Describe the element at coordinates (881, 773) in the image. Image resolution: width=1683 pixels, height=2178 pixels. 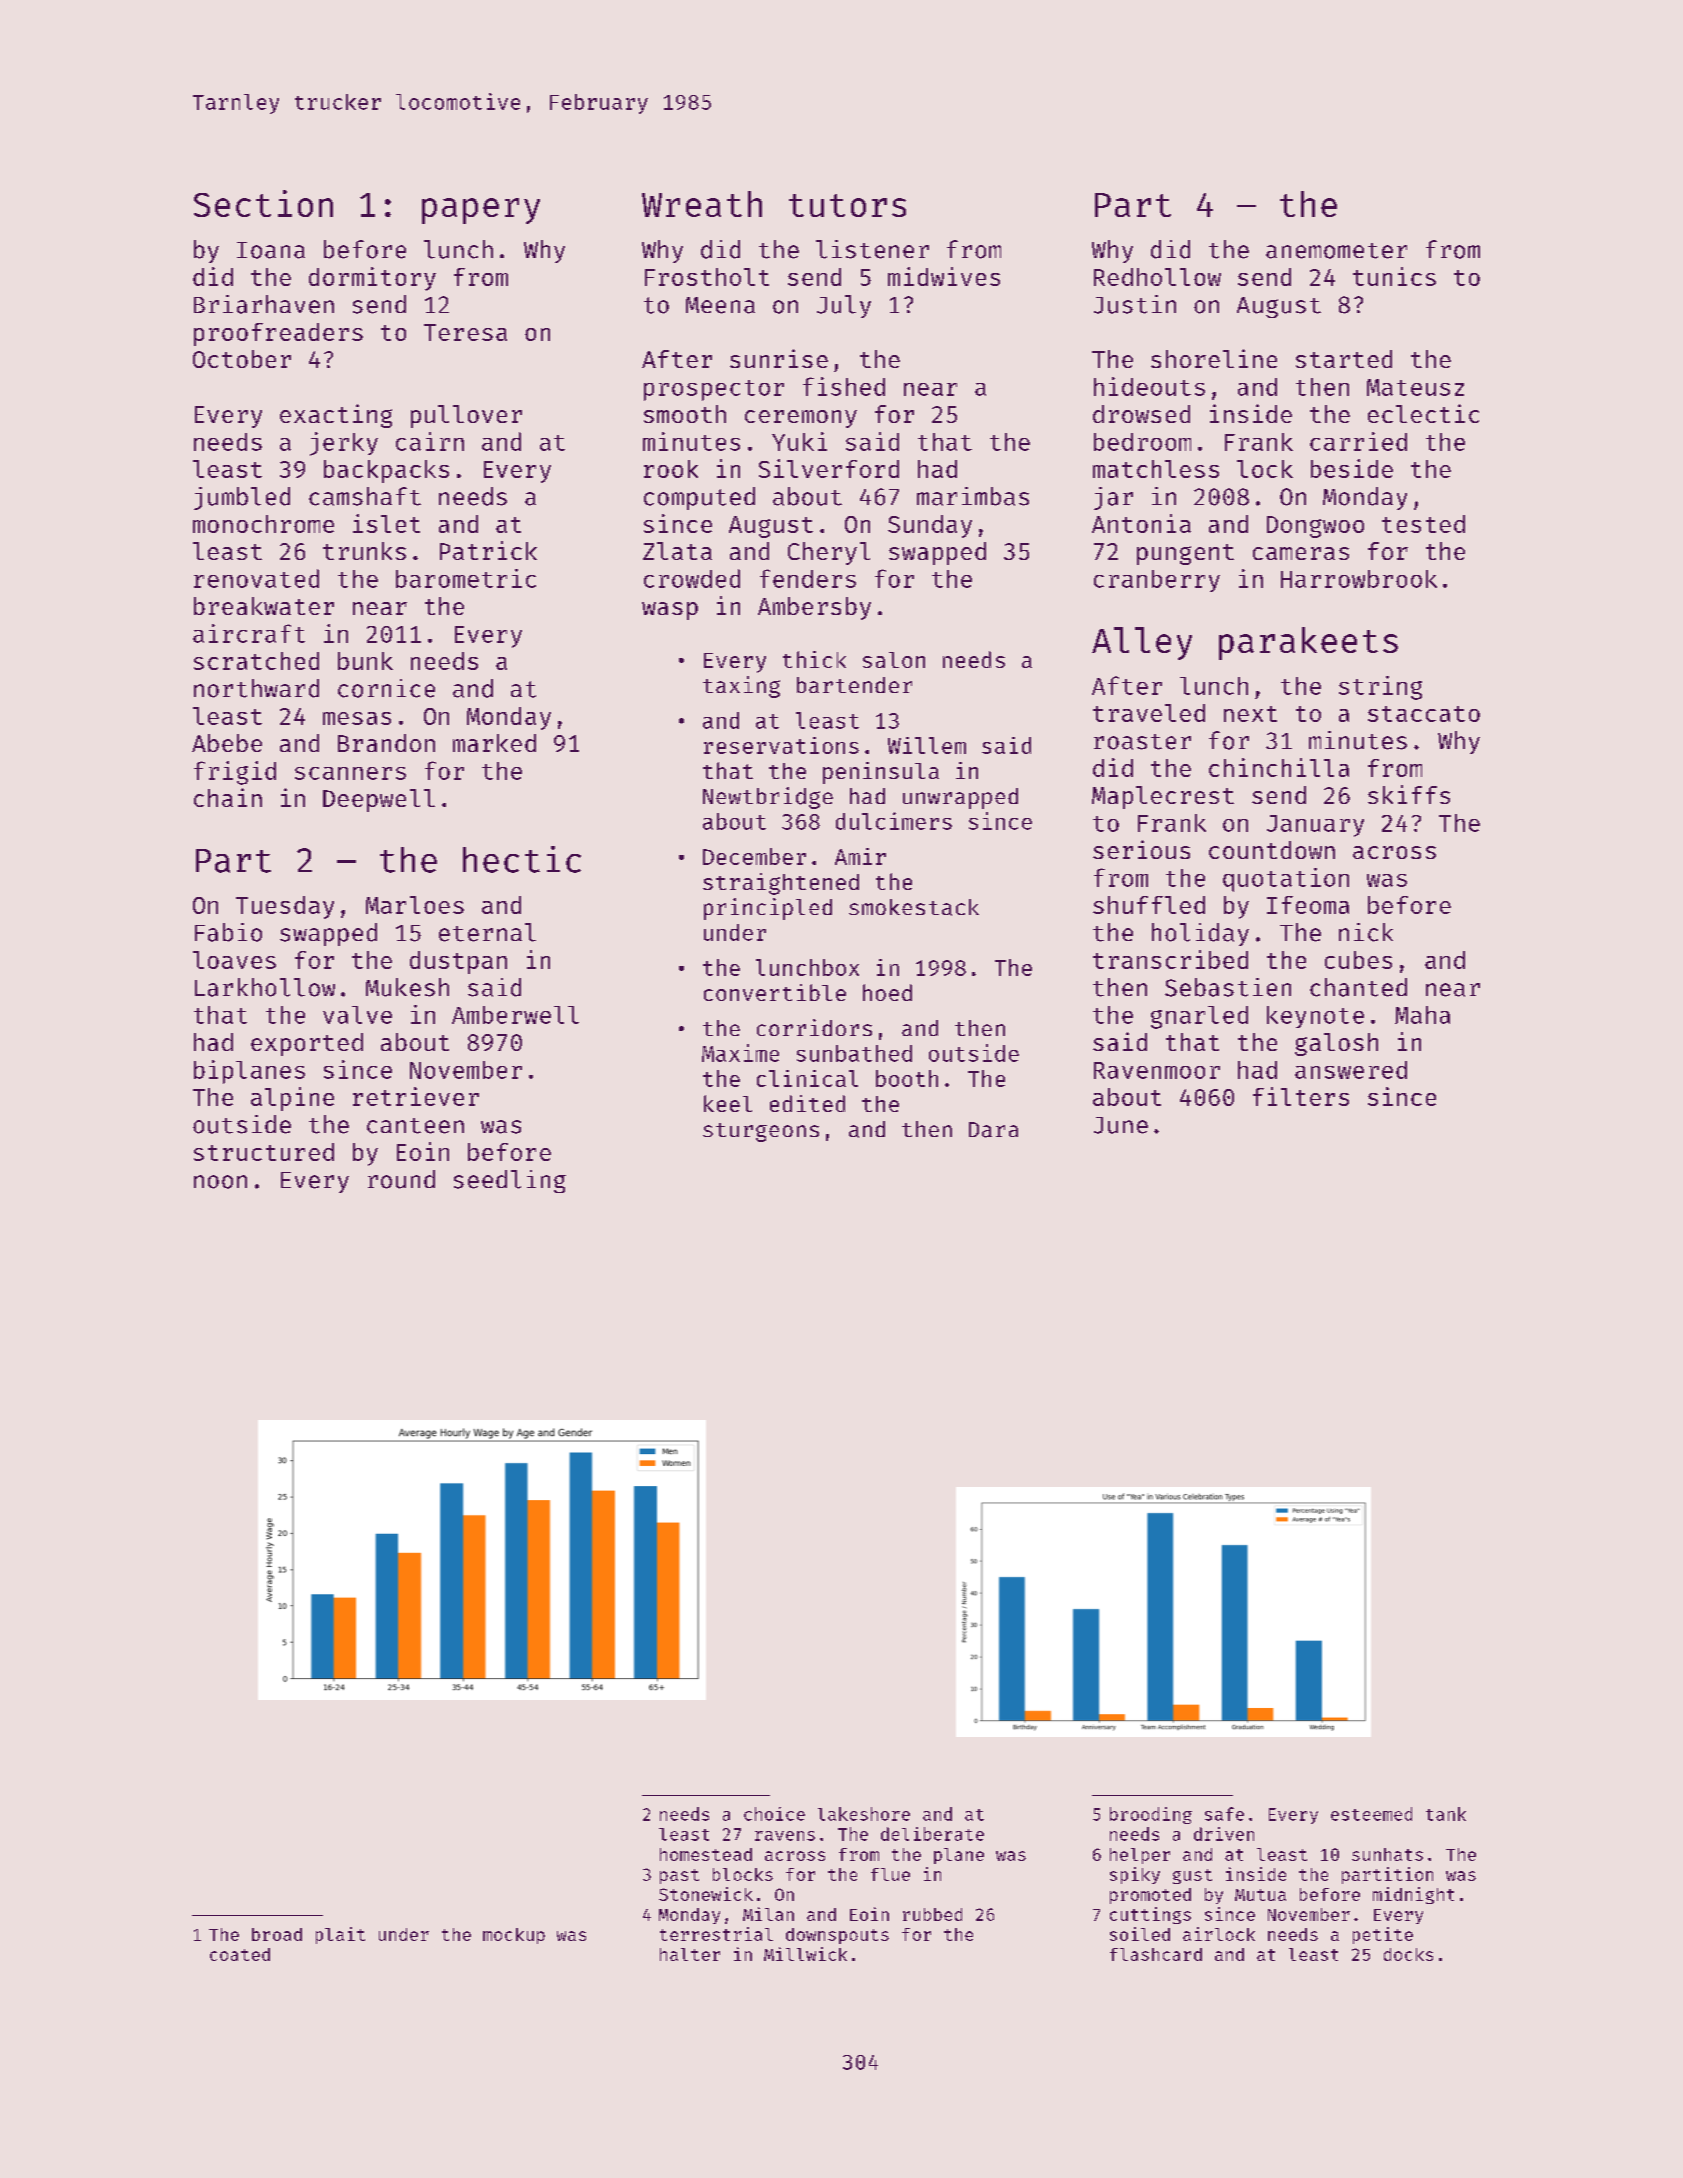
I see `peninsula` at that location.
